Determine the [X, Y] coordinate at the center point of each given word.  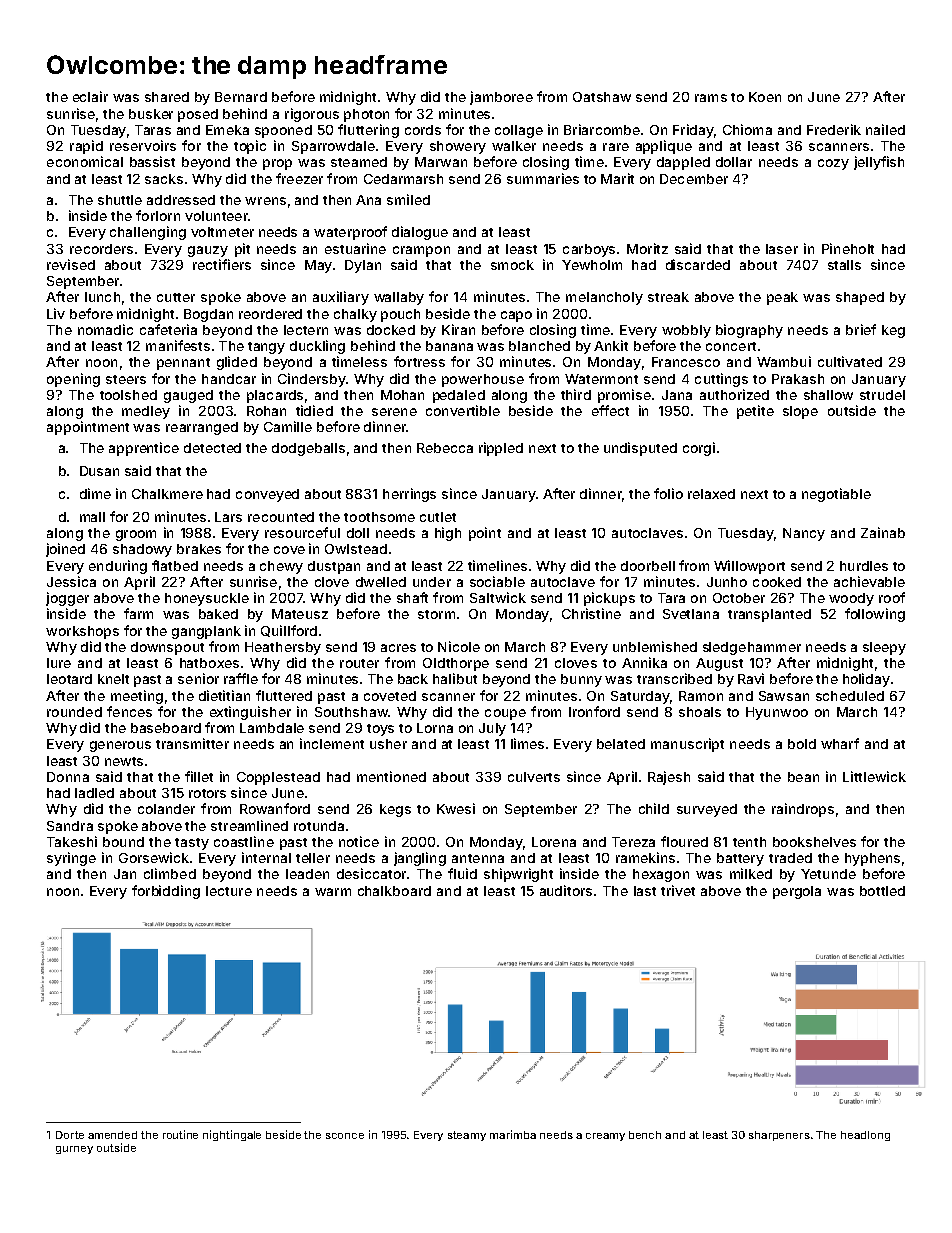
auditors [566, 890]
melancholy [604, 298]
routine [180, 1134]
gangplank [206, 632]
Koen [765, 97]
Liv [56, 313]
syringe [71, 859]
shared [167, 97]
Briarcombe [602, 129]
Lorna [435, 728]
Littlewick [874, 776]
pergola [797, 892]
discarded [698, 264]
